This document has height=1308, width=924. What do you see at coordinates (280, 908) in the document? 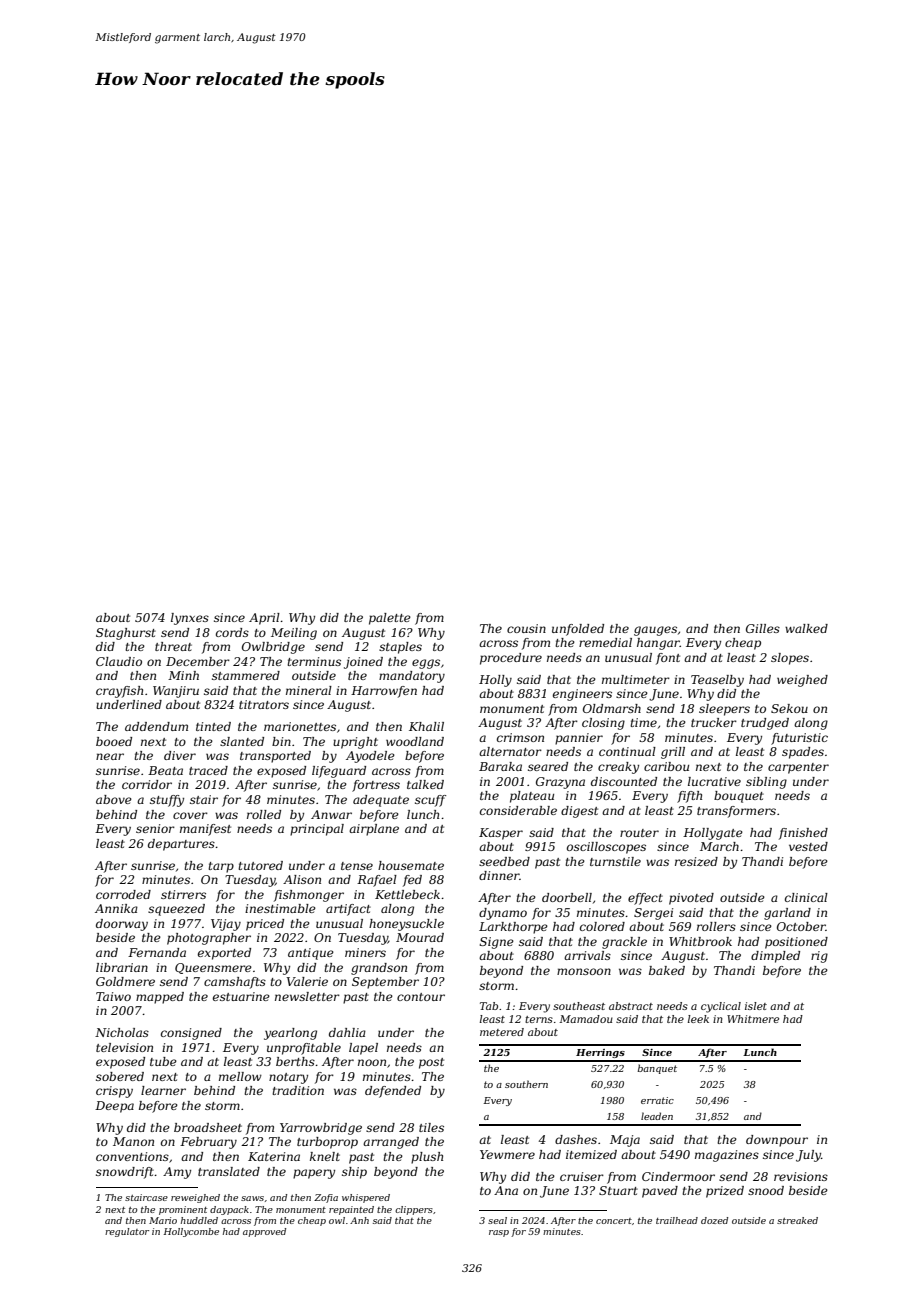
I see `inestimable` at bounding box center [280, 908].
